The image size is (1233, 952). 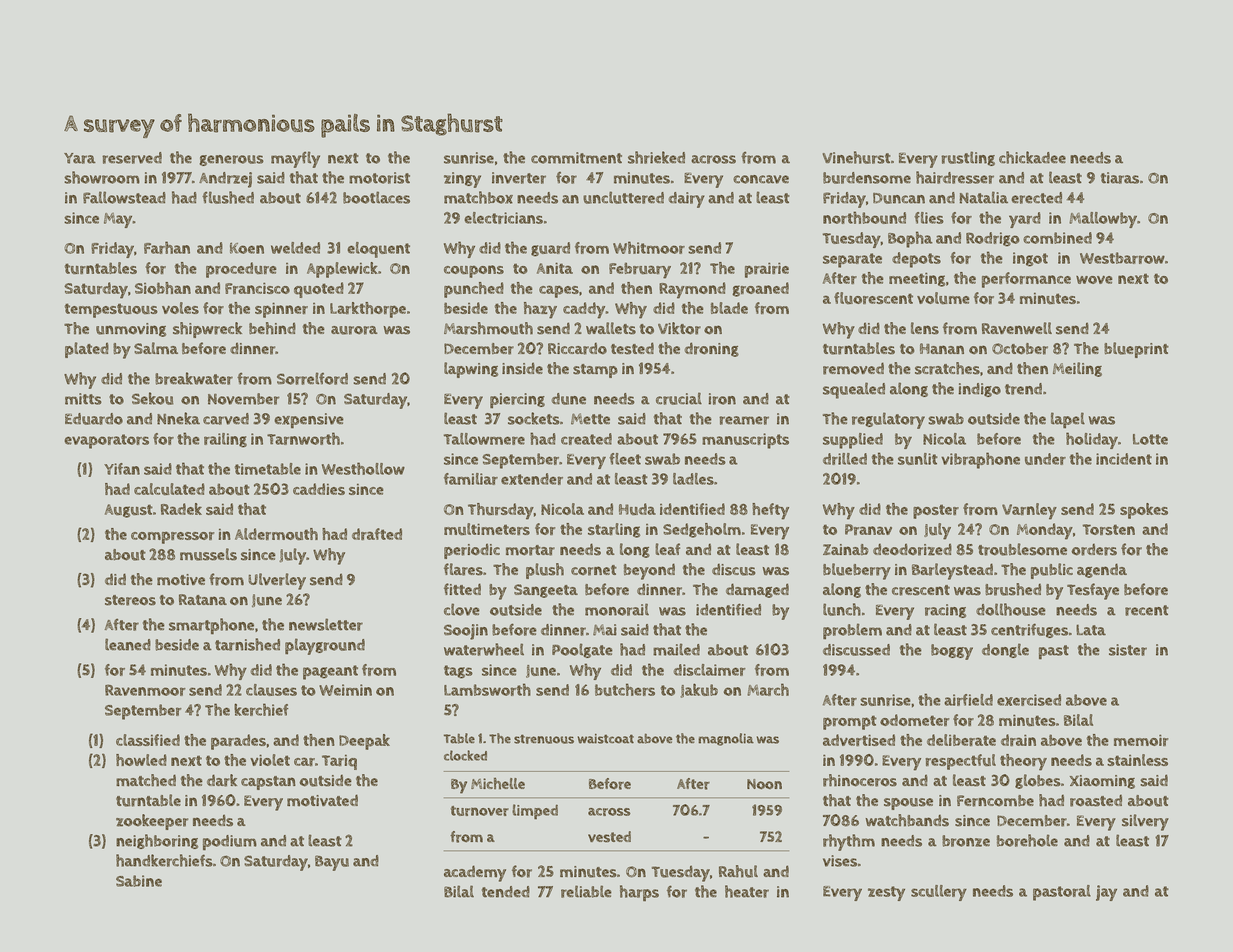 What do you see at coordinates (488, 328) in the page?
I see `Marshmouth` at bounding box center [488, 328].
